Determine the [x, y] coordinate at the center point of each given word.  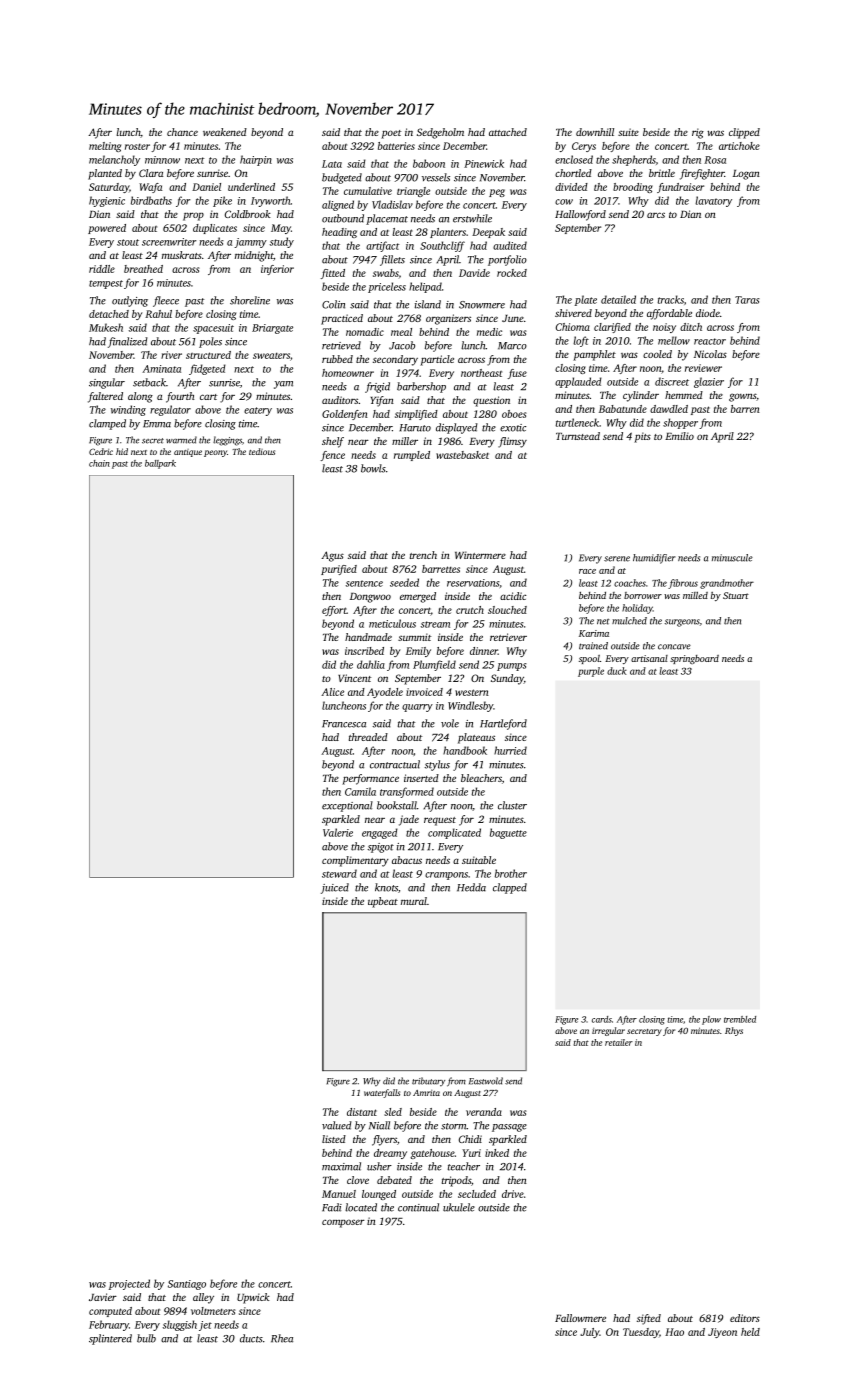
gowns [742, 397]
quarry [417, 708]
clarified [612, 328]
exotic [513, 428]
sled [393, 1112]
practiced [342, 319]
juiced [335, 888]
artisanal [649, 658]
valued [337, 1125]
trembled [740, 1019]
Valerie [338, 832]
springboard [694, 659]
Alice [332, 692]
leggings [227, 441]
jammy [250, 243]
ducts [251, 1338]
